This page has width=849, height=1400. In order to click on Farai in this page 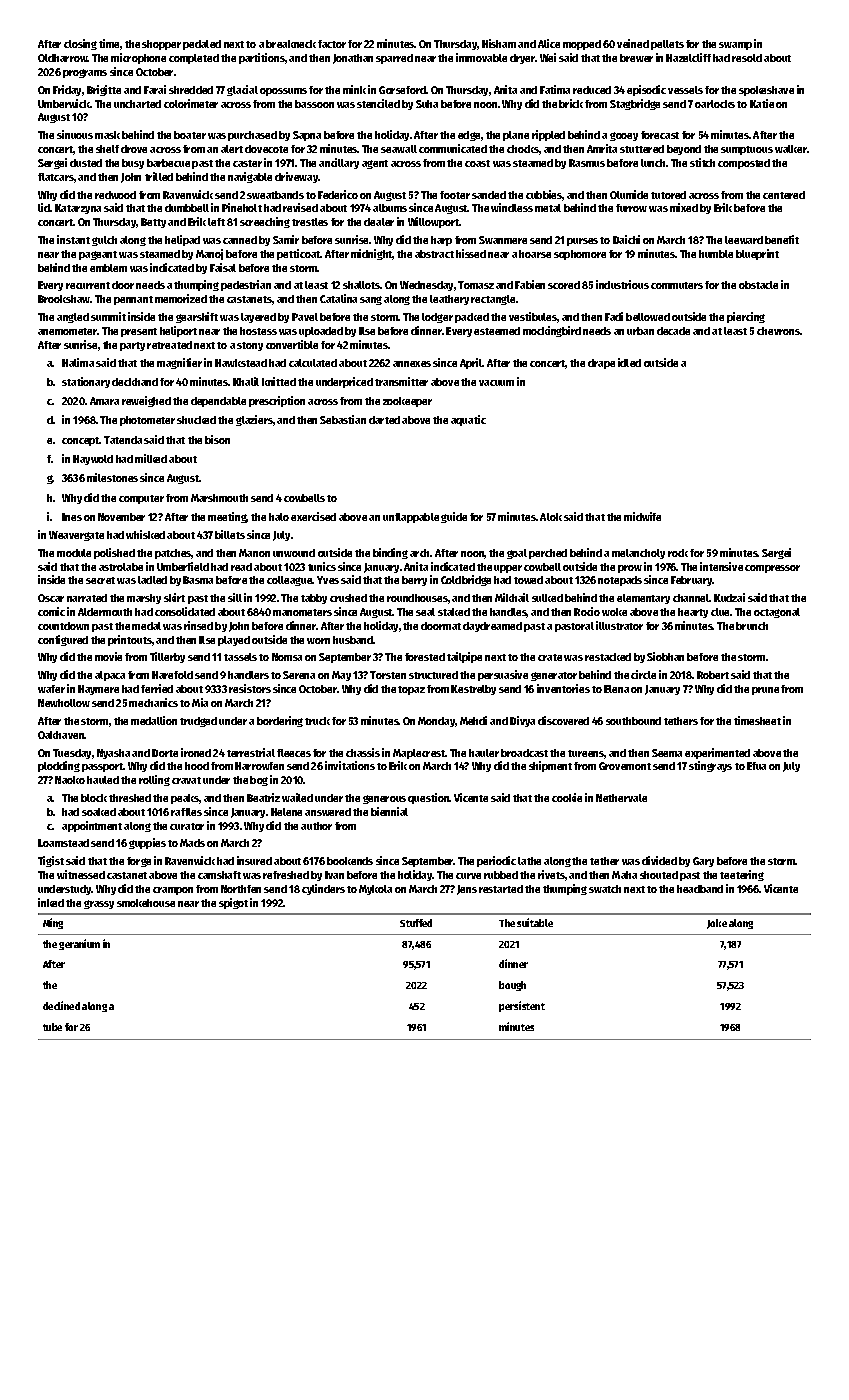, I will do `click(155, 89)`.
